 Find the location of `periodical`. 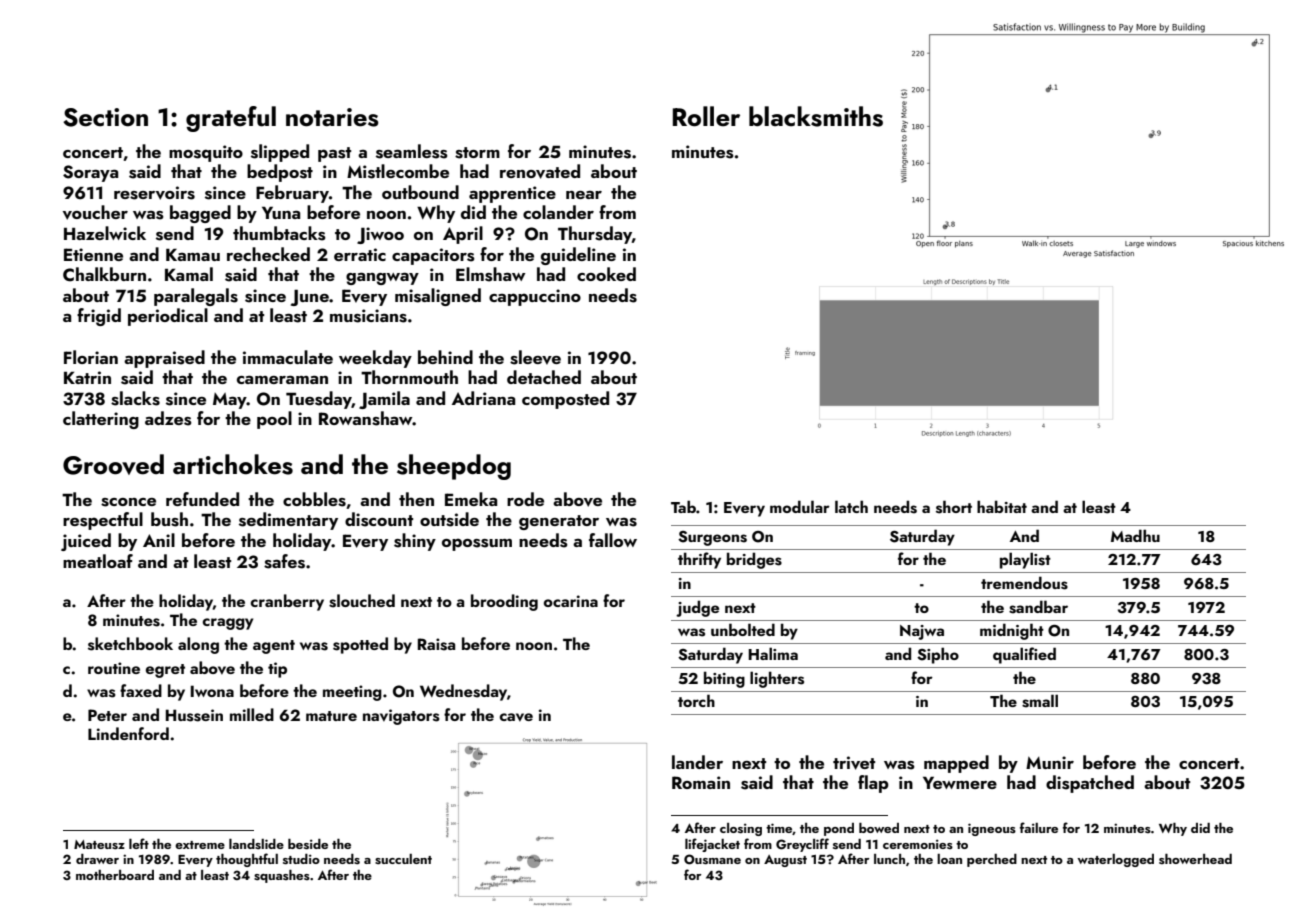

periodical is located at coordinates (168, 317).
